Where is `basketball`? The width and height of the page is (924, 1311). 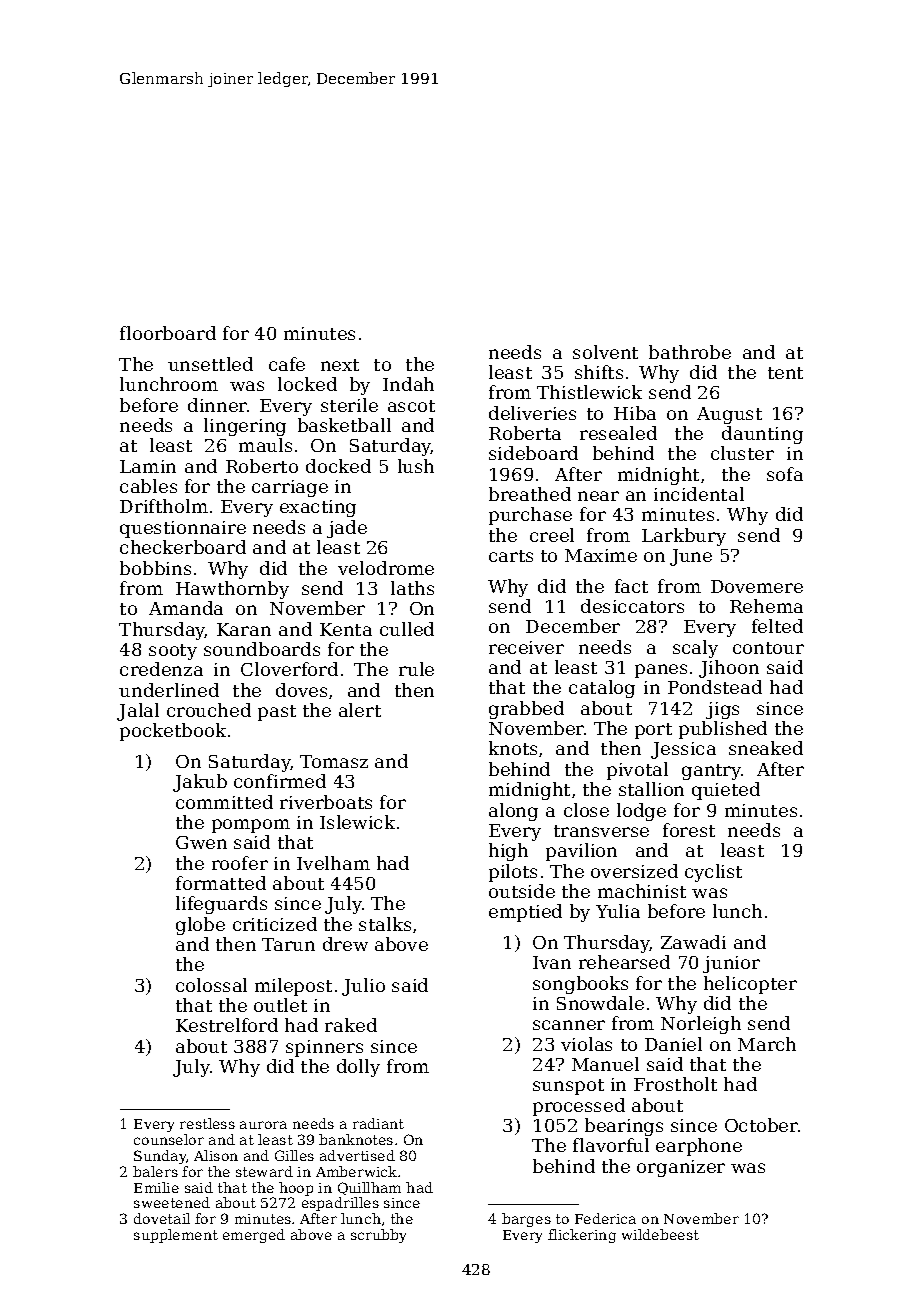
basketball is located at coordinates (344, 425).
